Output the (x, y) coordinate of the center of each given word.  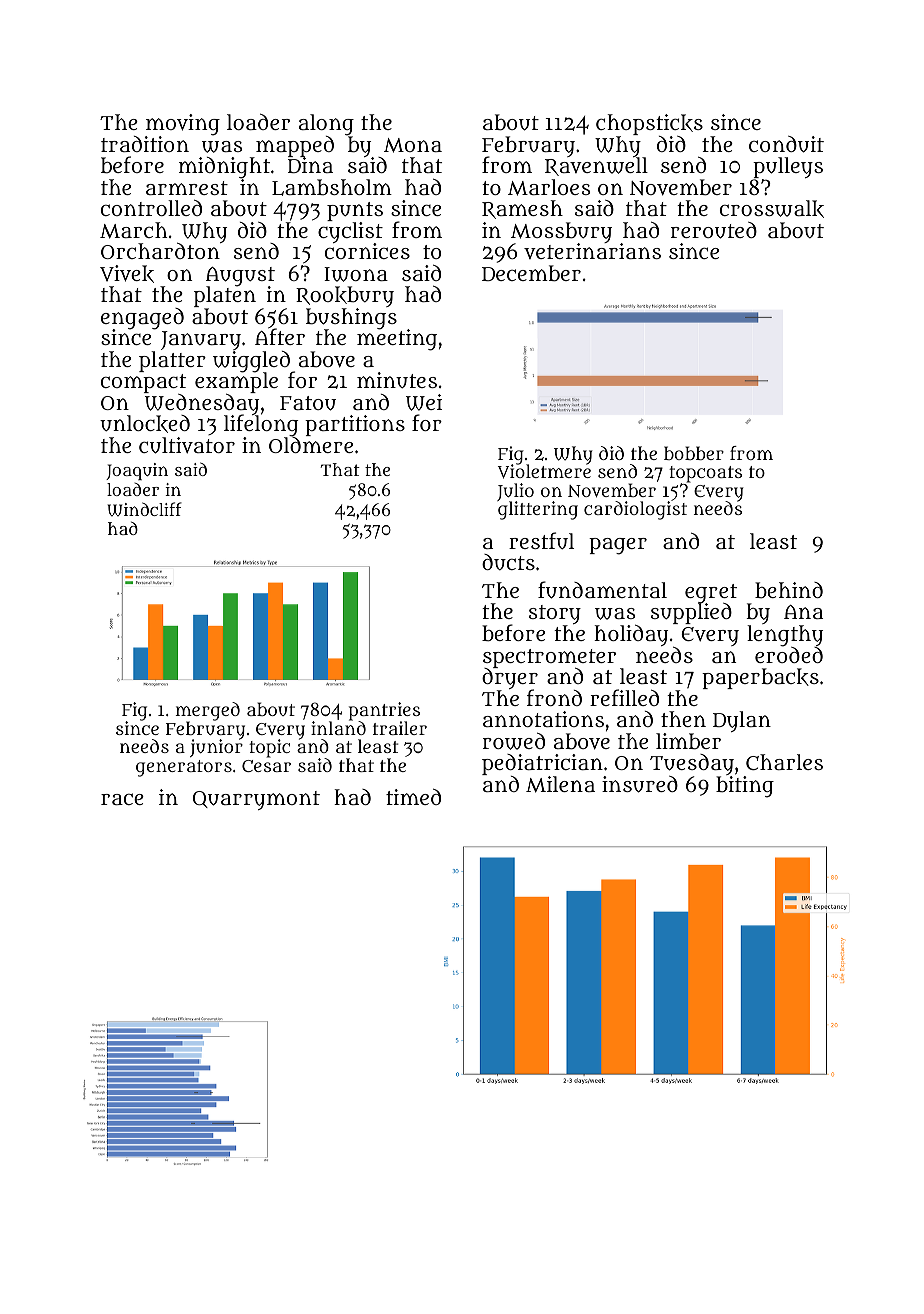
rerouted (714, 230)
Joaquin (137, 471)
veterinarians (592, 251)
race (122, 799)
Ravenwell (596, 167)
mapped (294, 147)
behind (789, 590)
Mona (413, 145)
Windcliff (145, 509)
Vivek (127, 274)
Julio (515, 492)
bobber (694, 453)
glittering (538, 511)
